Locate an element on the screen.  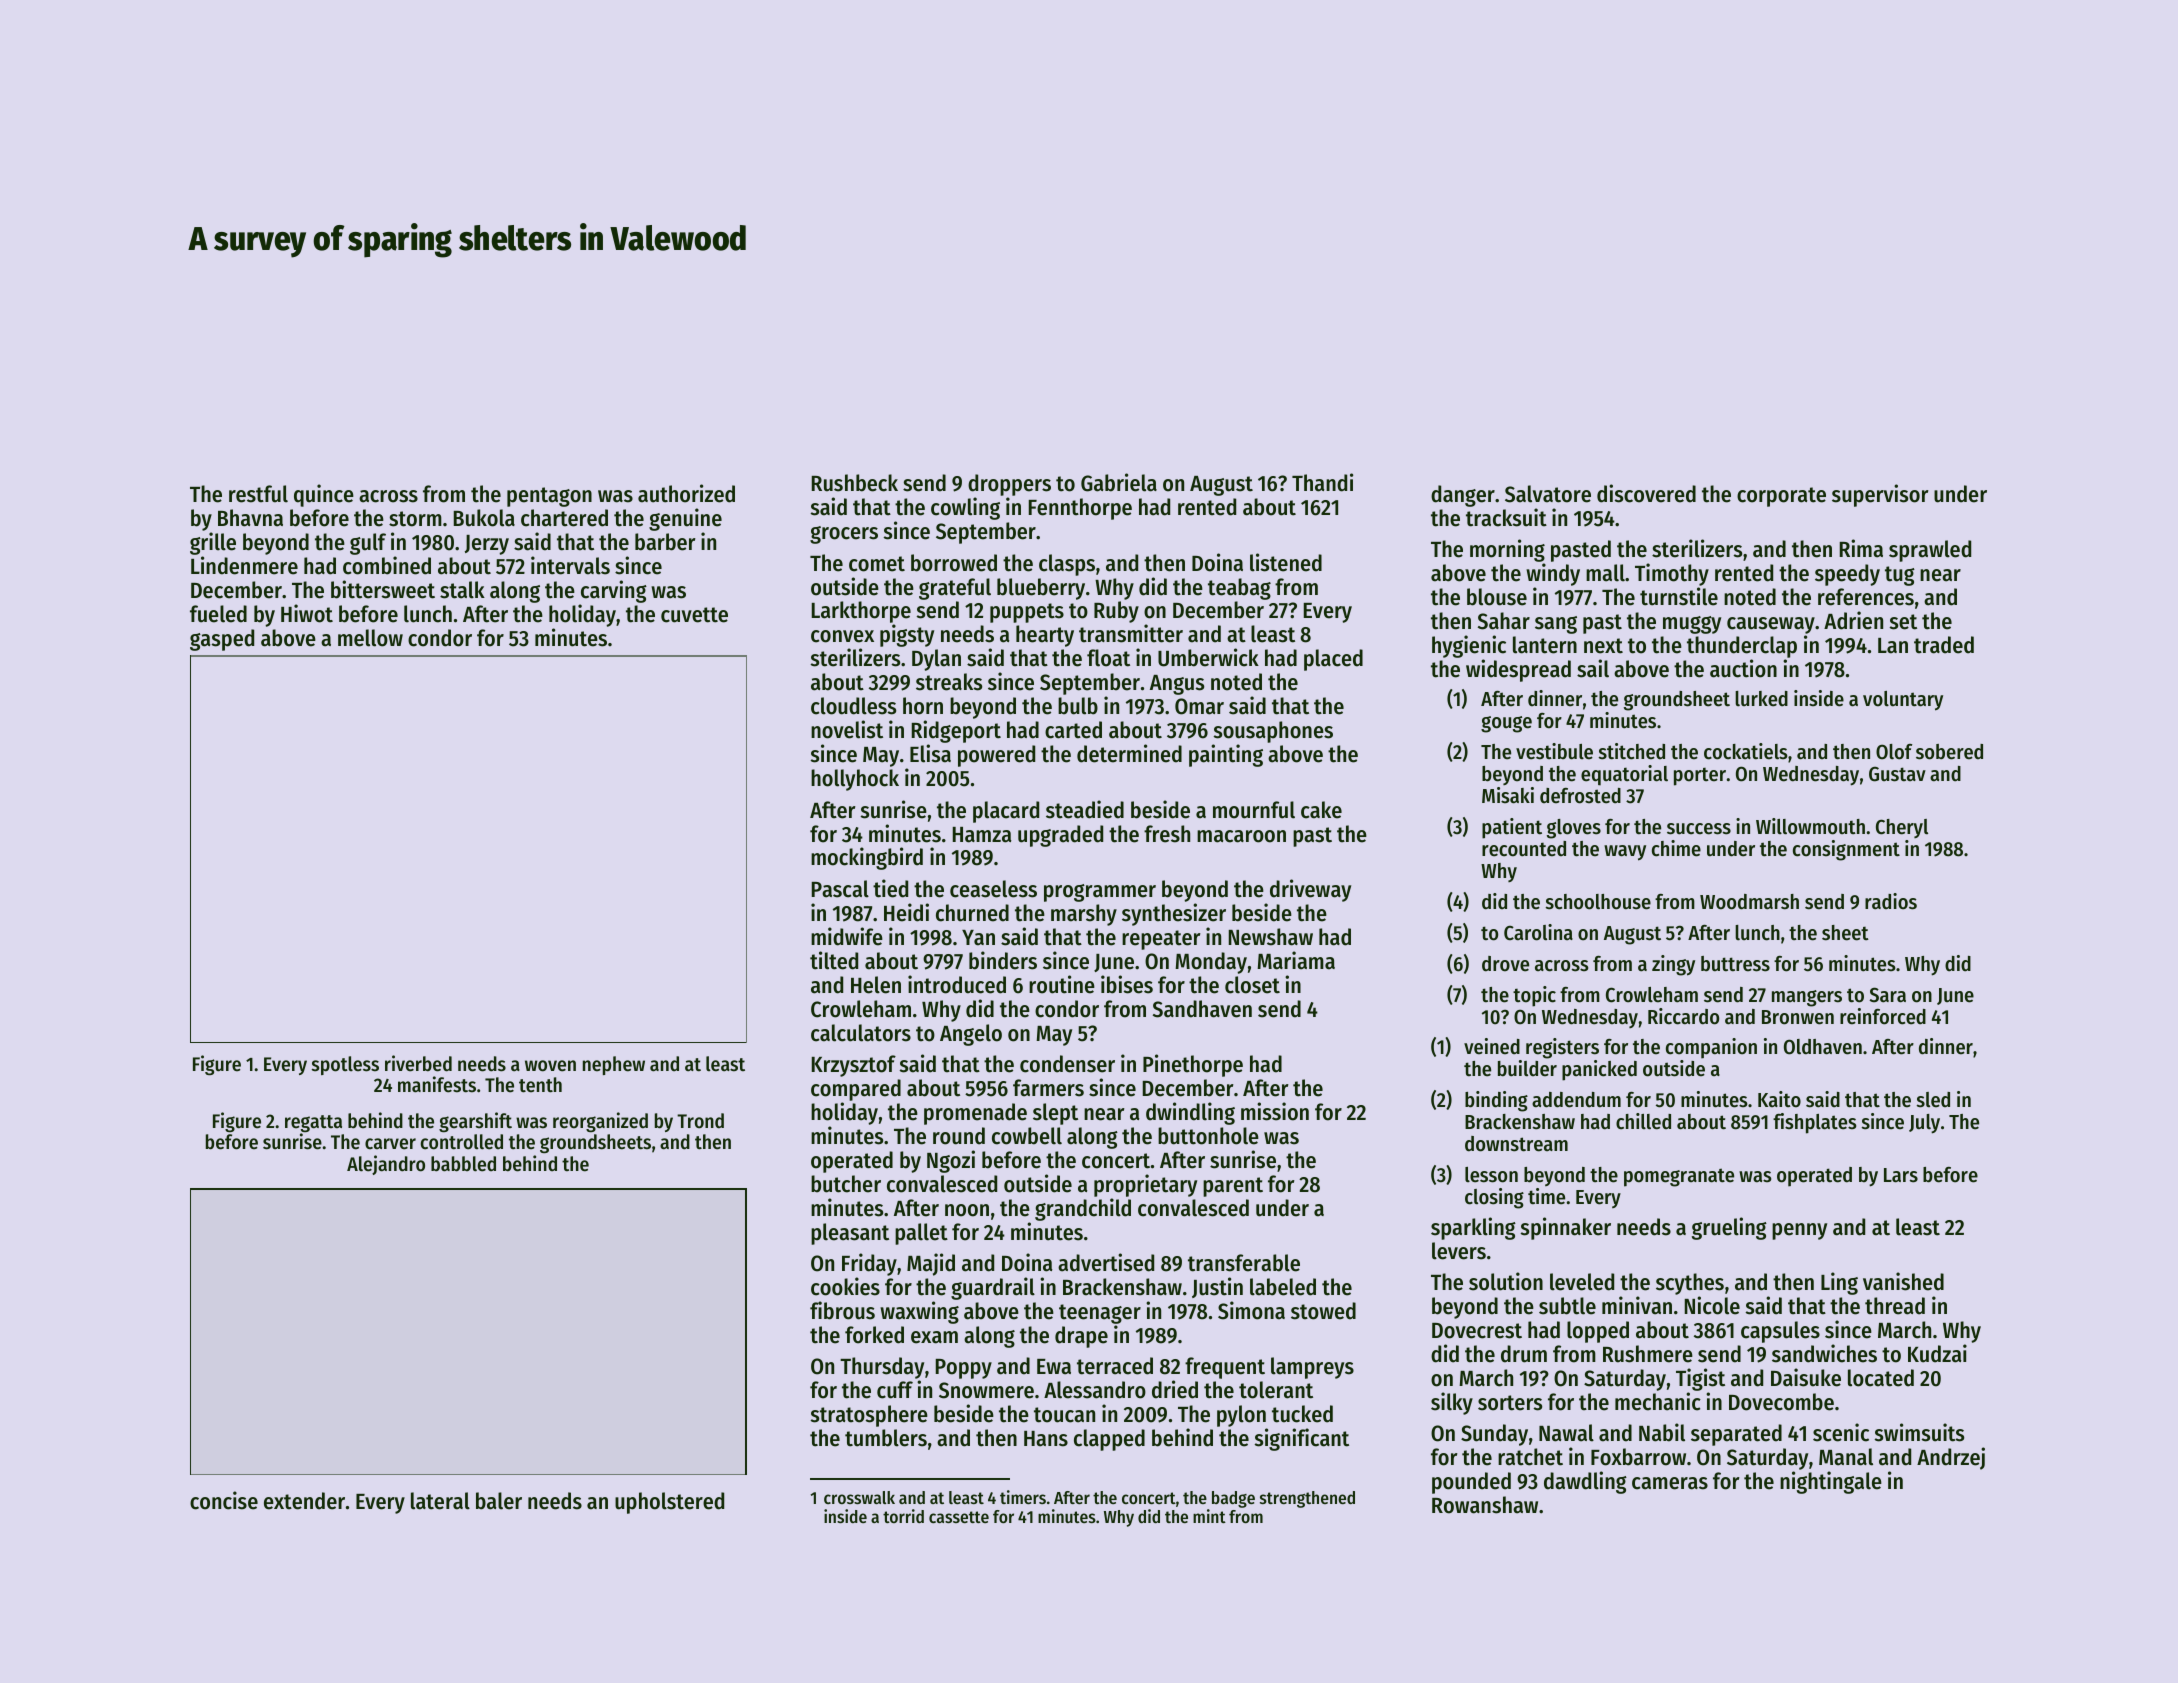
Hans is located at coordinates (1046, 1439).
